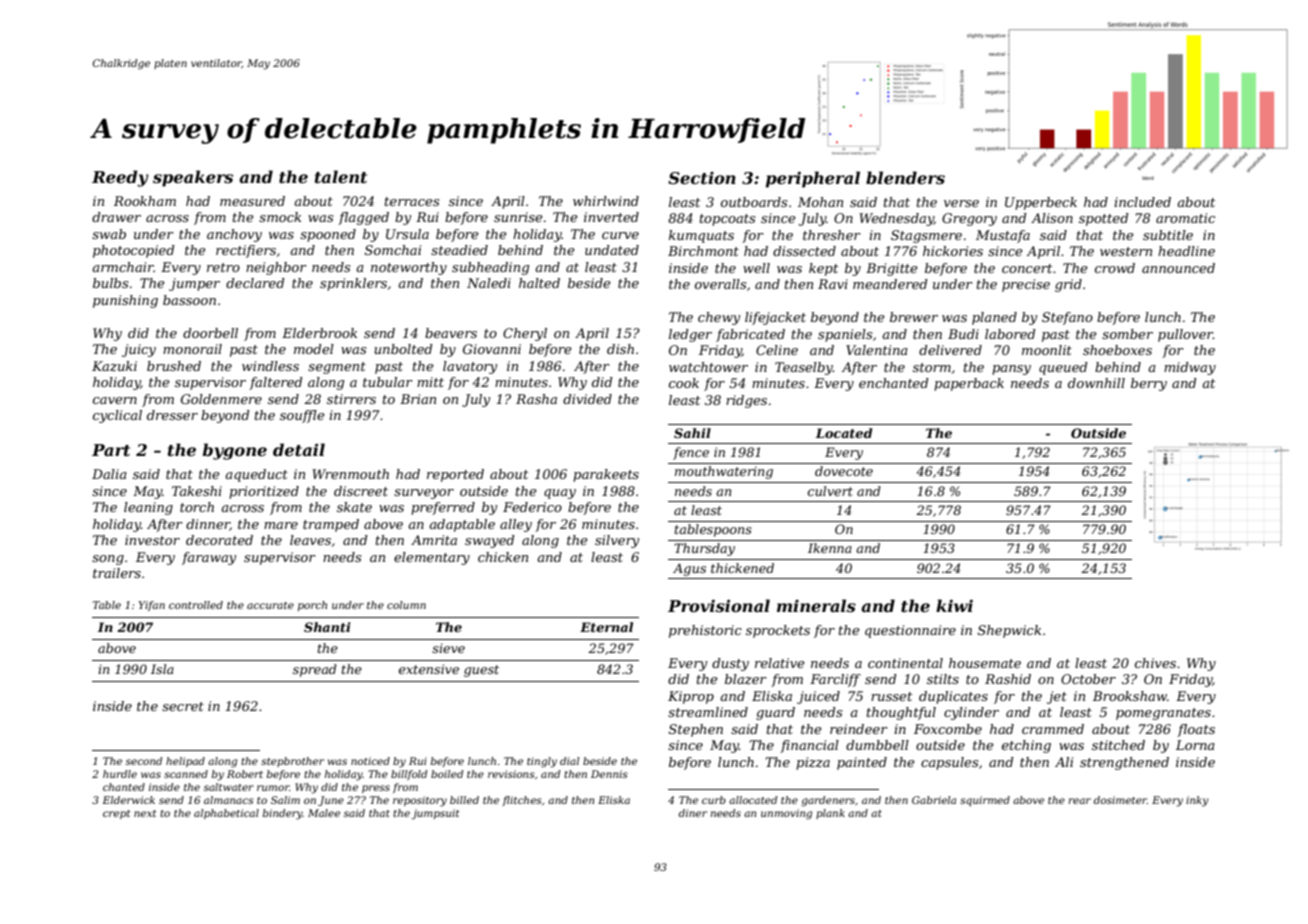 Image resolution: width=1308 pixels, height=924 pixels. What do you see at coordinates (123, 267) in the screenshot?
I see `armchair` at bounding box center [123, 267].
